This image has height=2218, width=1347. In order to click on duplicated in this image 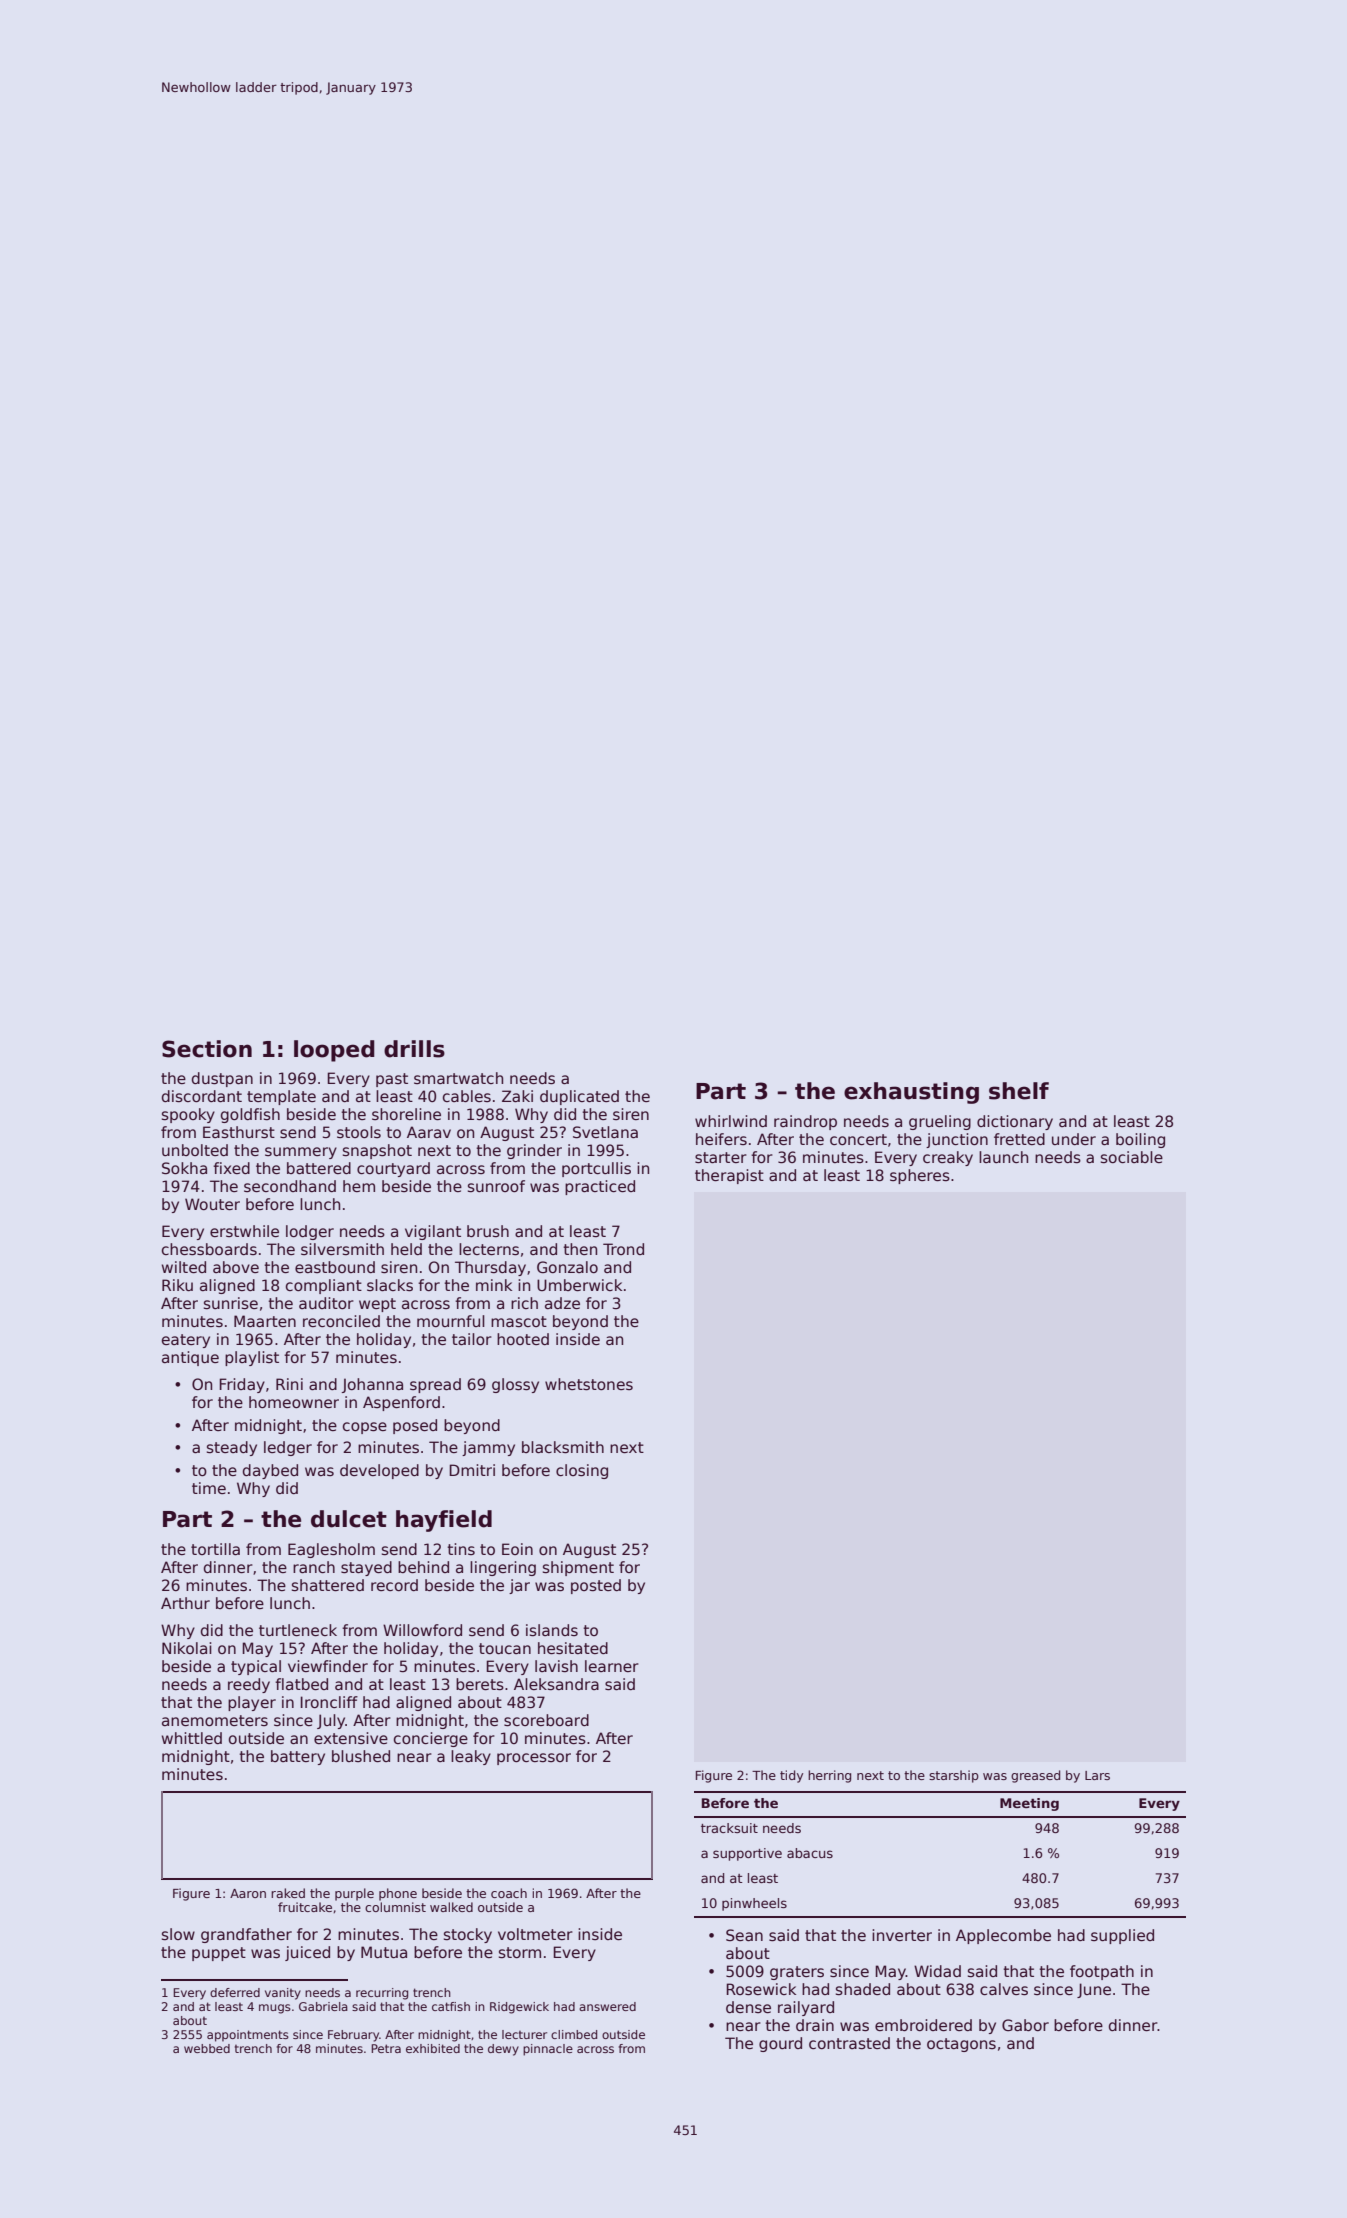, I will do `click(579, 1097)`.
